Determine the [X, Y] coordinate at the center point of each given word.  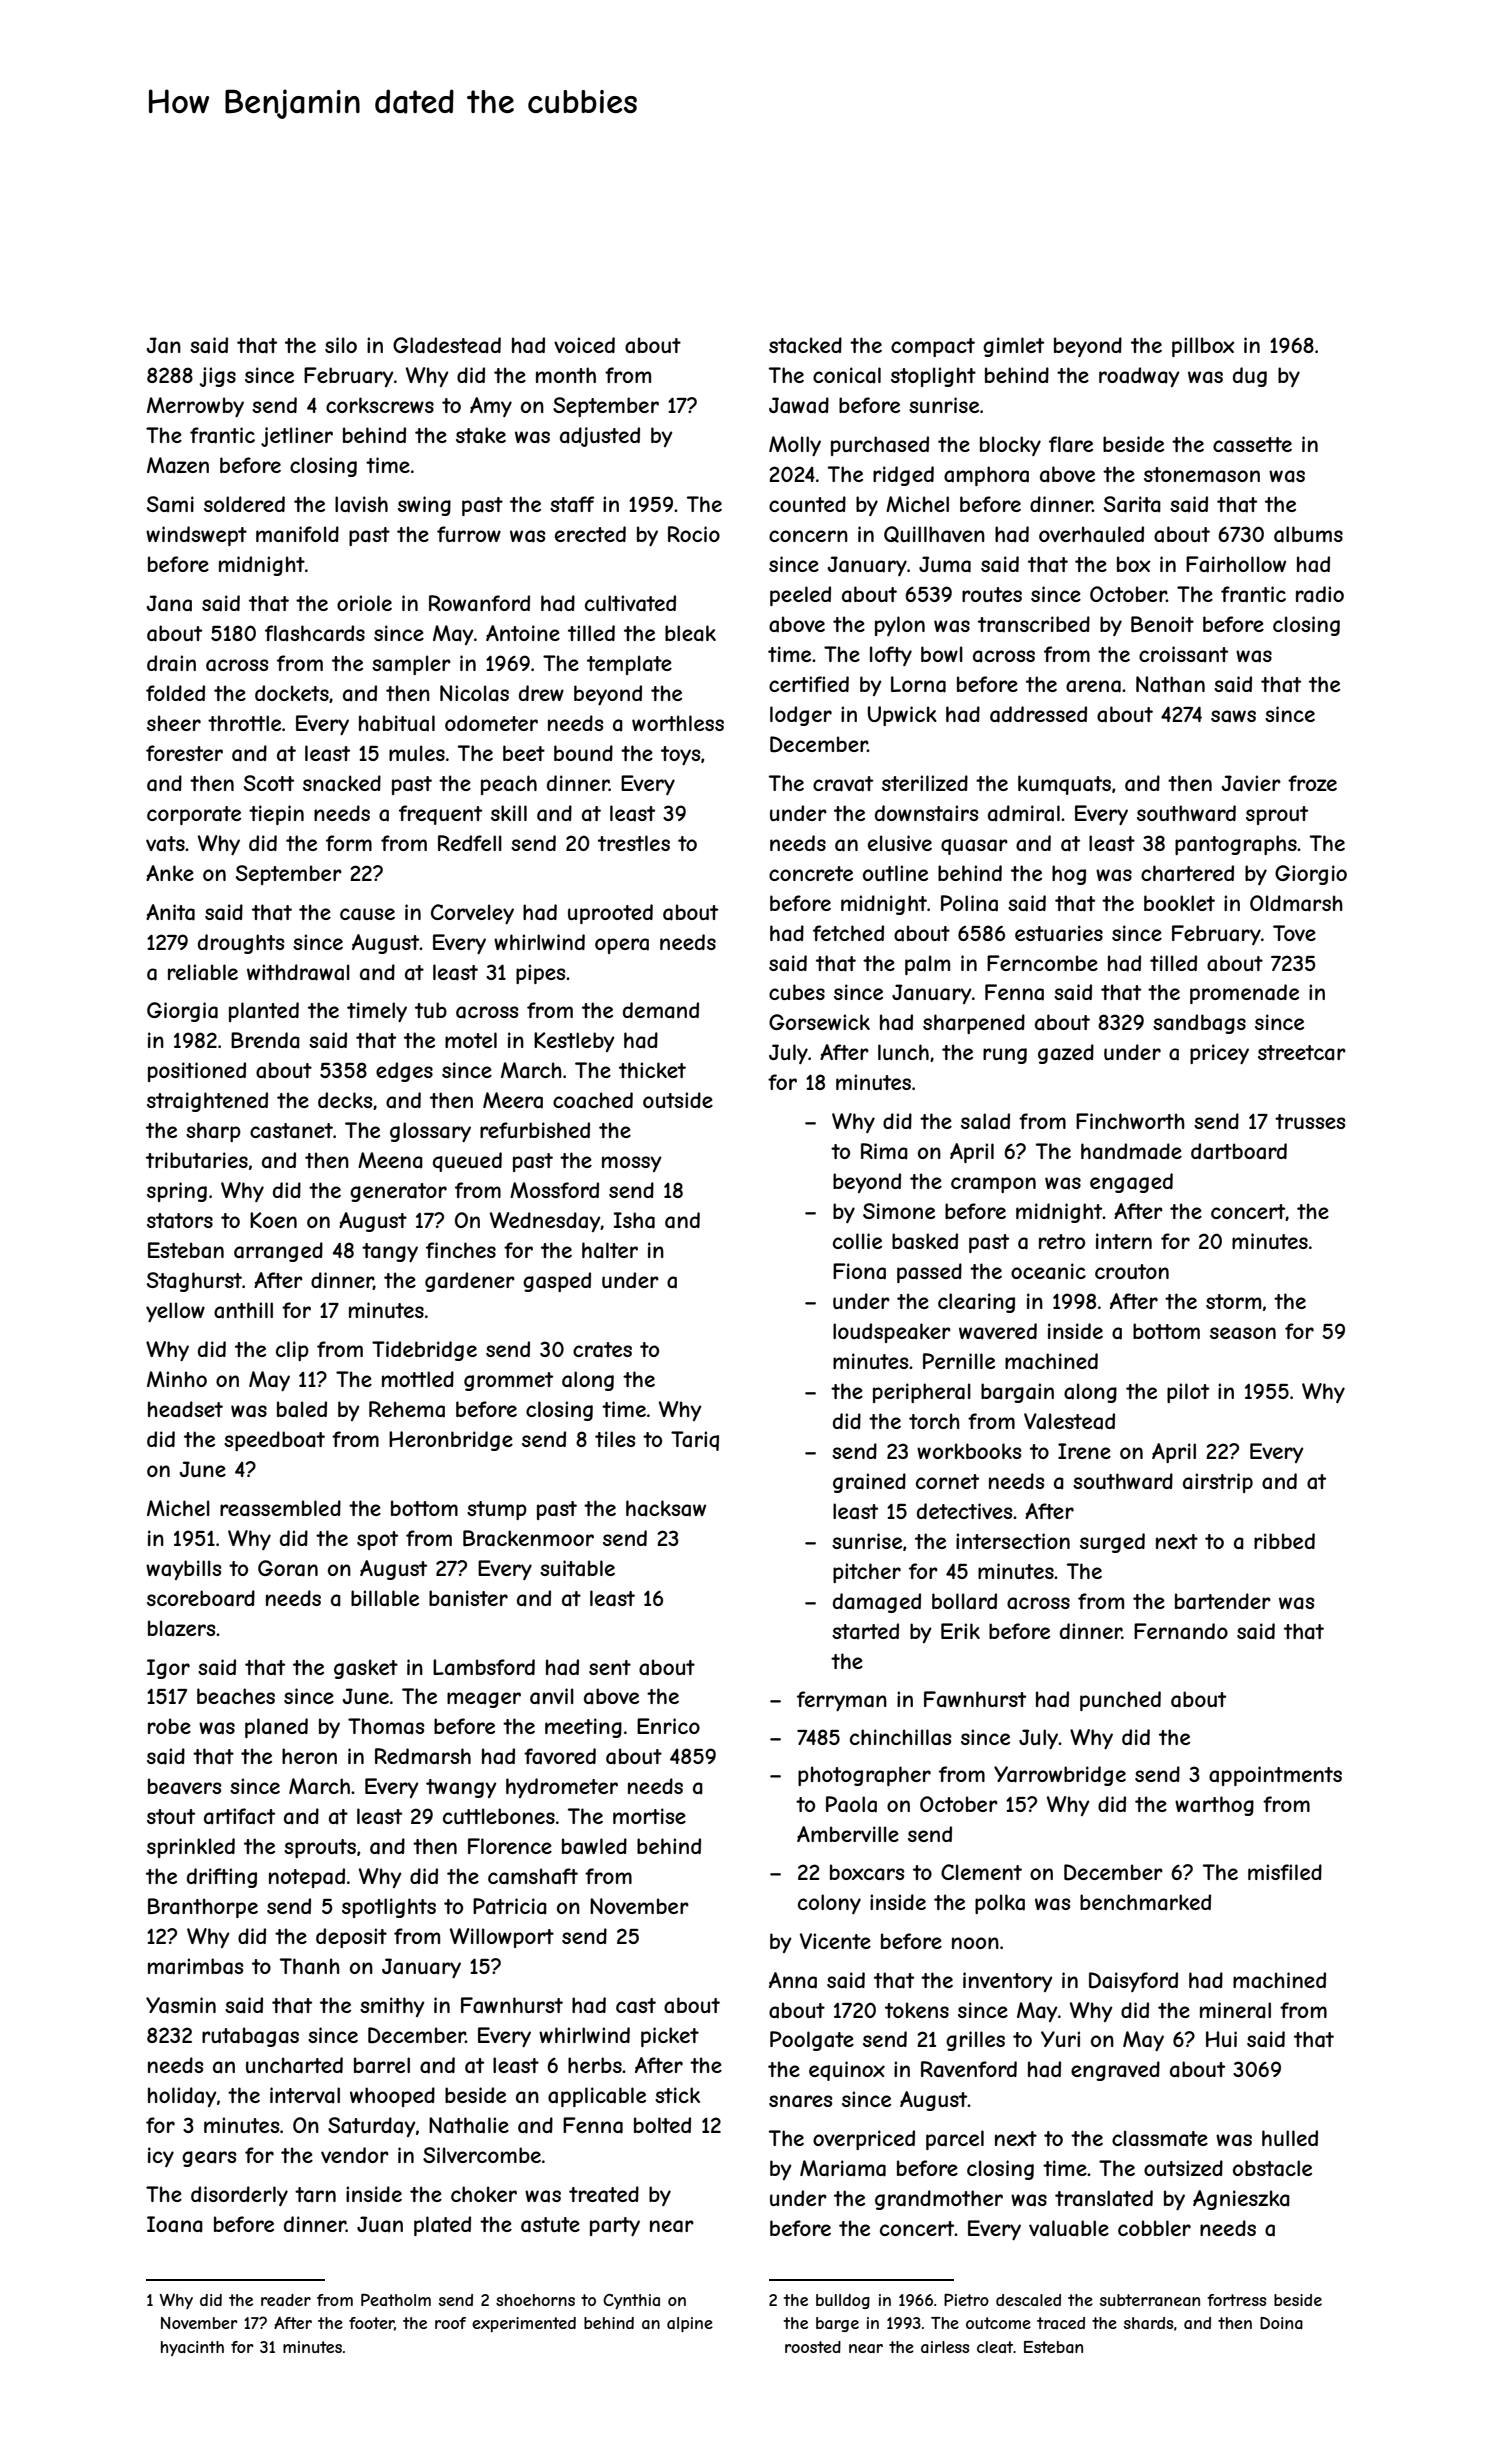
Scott [269, 783]
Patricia [510, 1906]
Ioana [175, 2224]
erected [590, 534]
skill [509, 813]
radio [1320, 594]
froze [1312, 783]
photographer [864, 1776]
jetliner [297, 437]
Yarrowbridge [1060, 1776]
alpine [690, 2324]
